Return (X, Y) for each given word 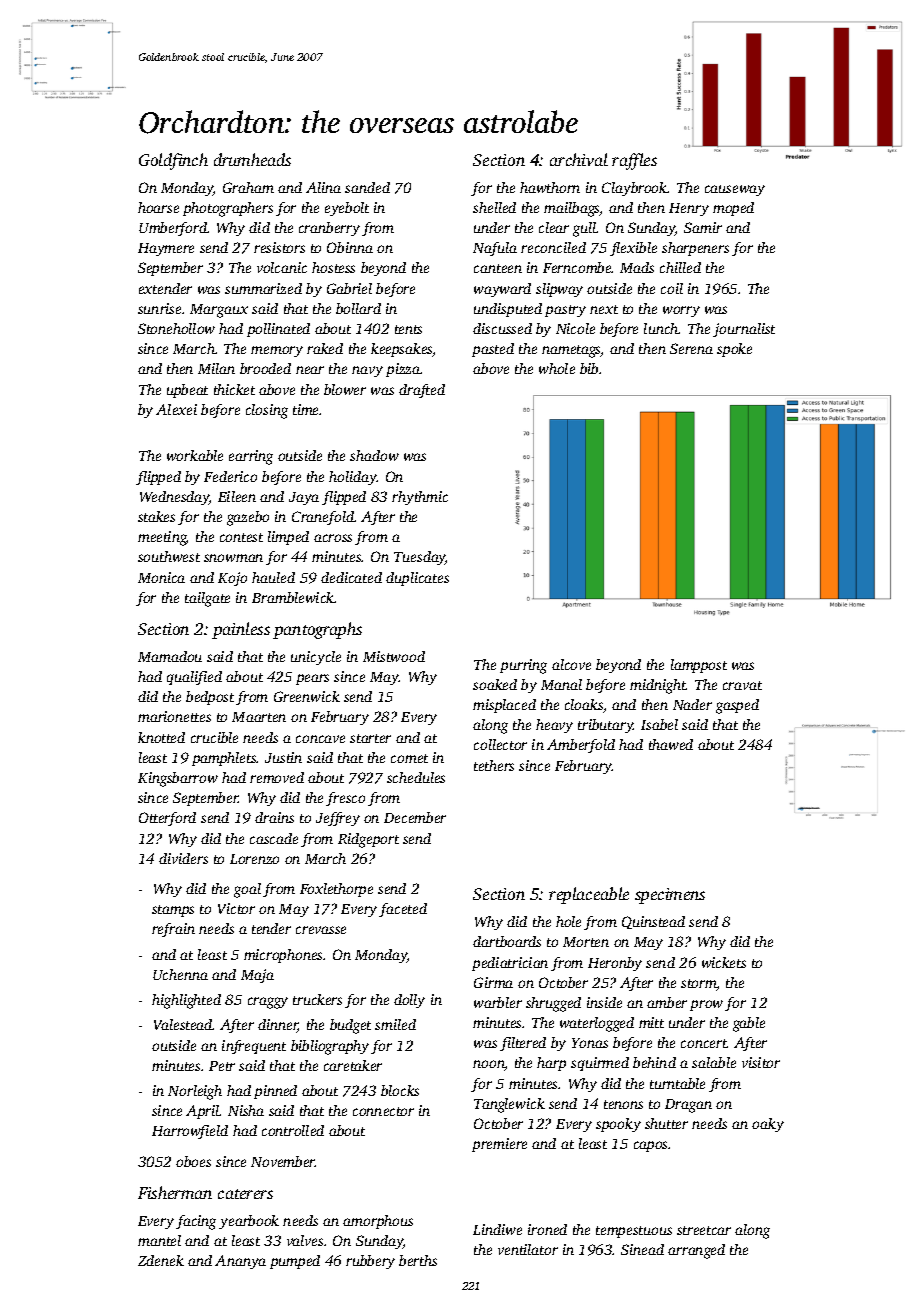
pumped (295, 1262)
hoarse (158, 207)
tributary (606, 726)
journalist (744, 330)
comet (409, 758)
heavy (554, 726)
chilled (680, 267)
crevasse (321, 930)
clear (554, 227)
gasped (737, 706)
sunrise (159, 308)
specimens (670, 896)
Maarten (259, 717)
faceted (403, 910)
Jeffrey (338, 819)
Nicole (575, 328)
